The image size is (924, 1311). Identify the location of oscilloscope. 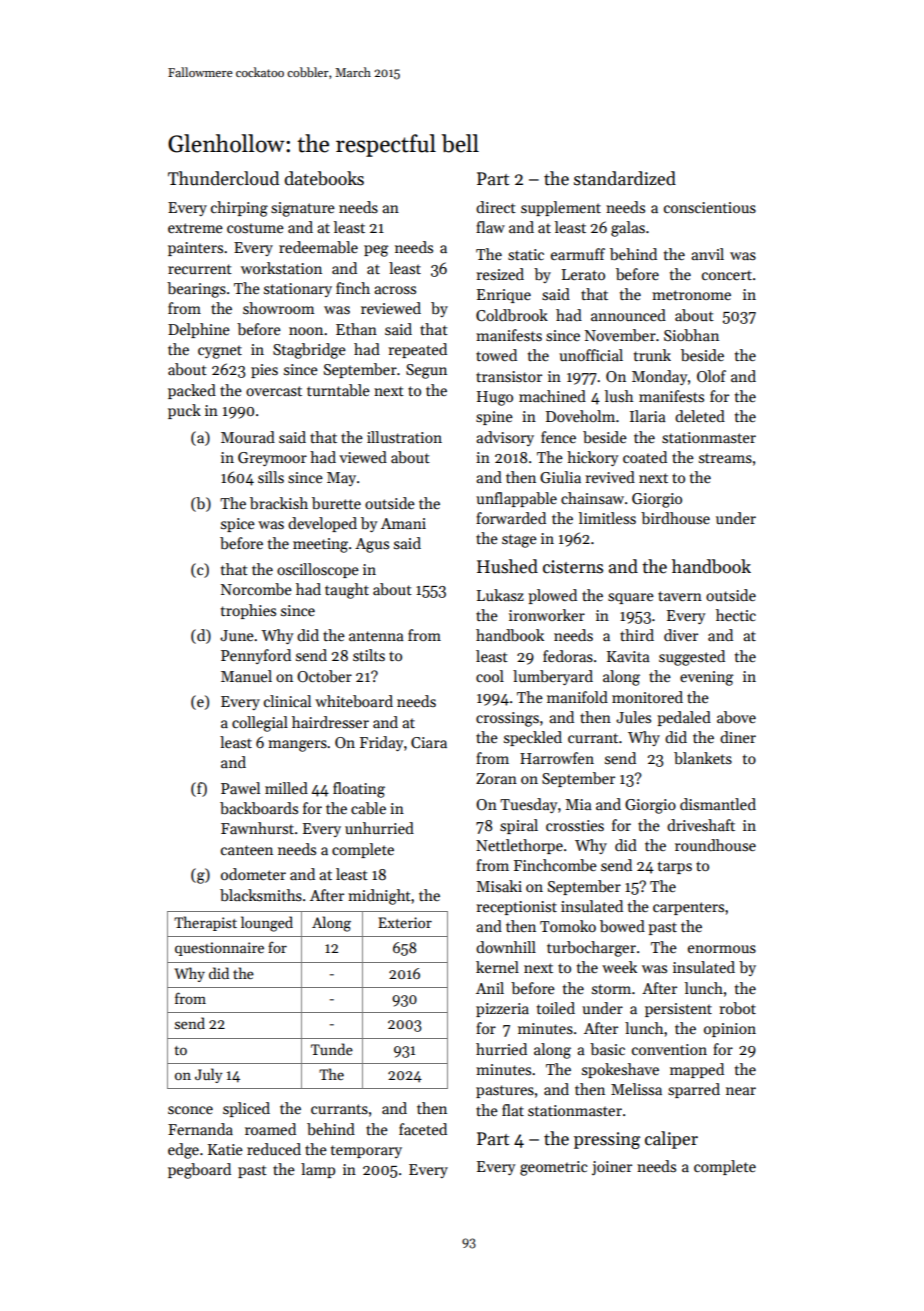
(318, 570).
